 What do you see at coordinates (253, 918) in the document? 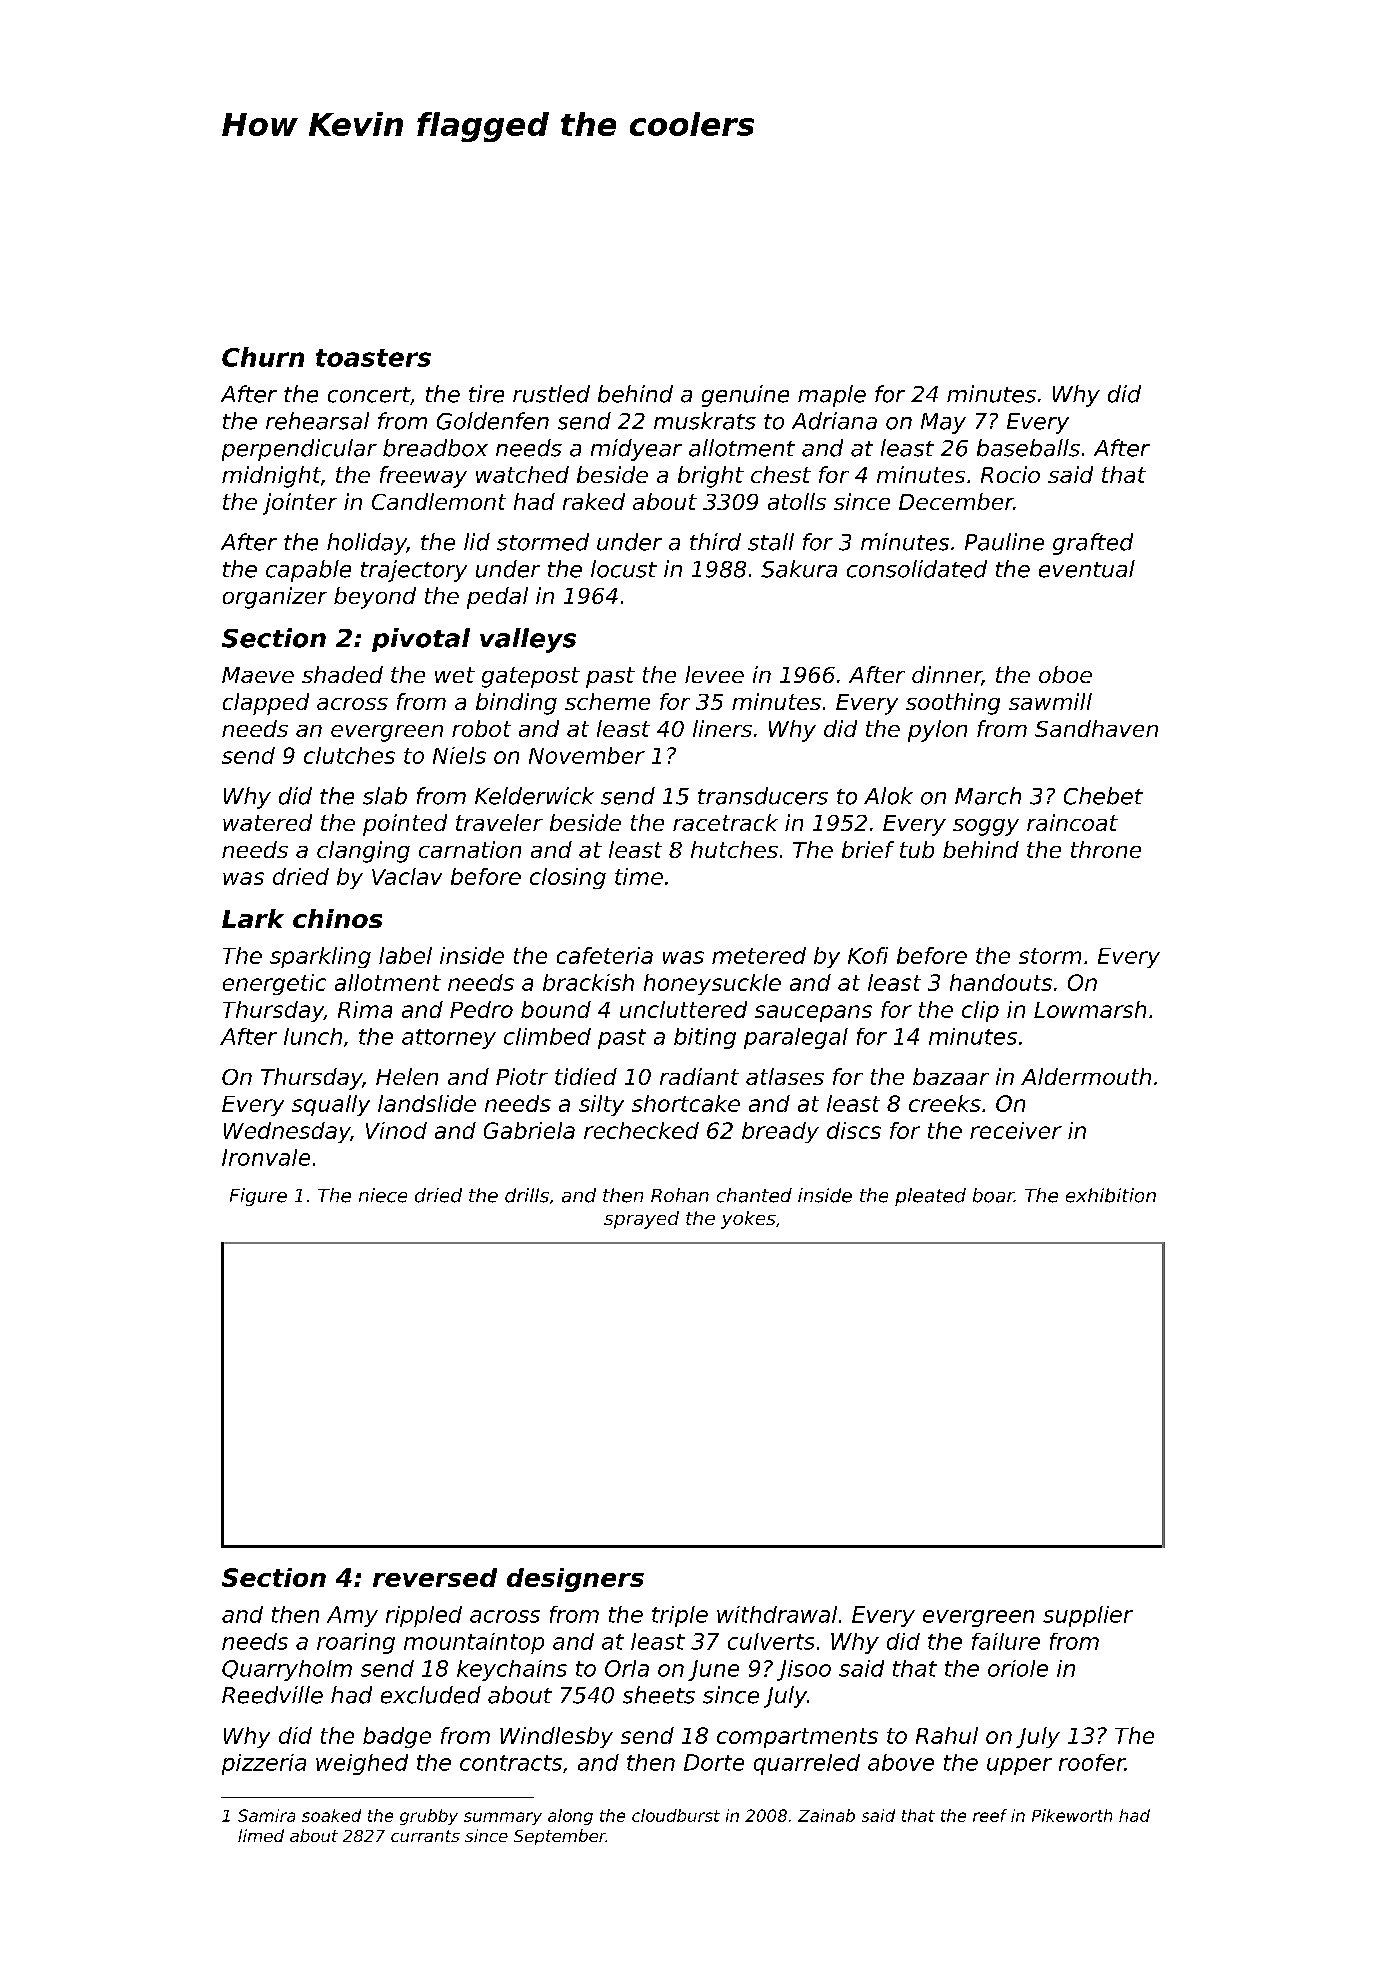
I see `Lark` at bounding box center [253, 918].
